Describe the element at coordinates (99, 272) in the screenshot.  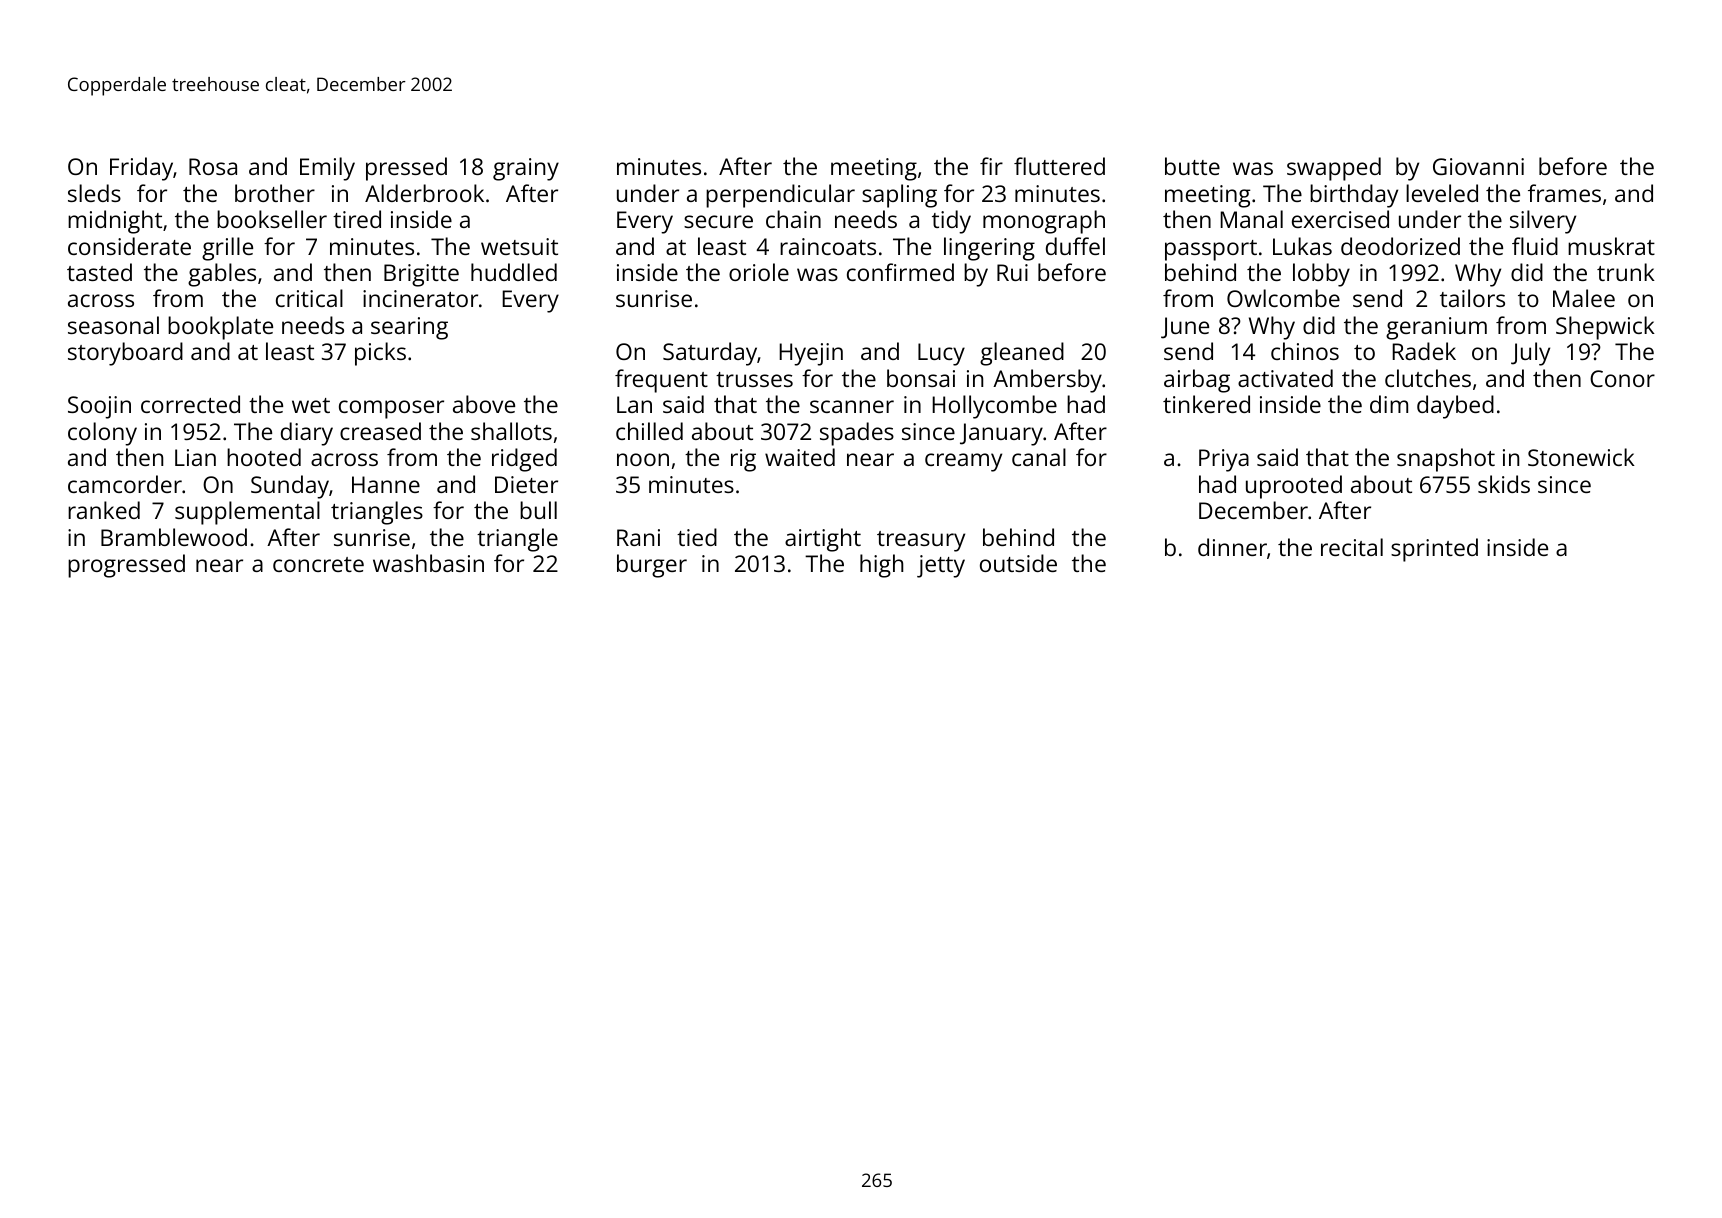
I see `tasted` at that location.
